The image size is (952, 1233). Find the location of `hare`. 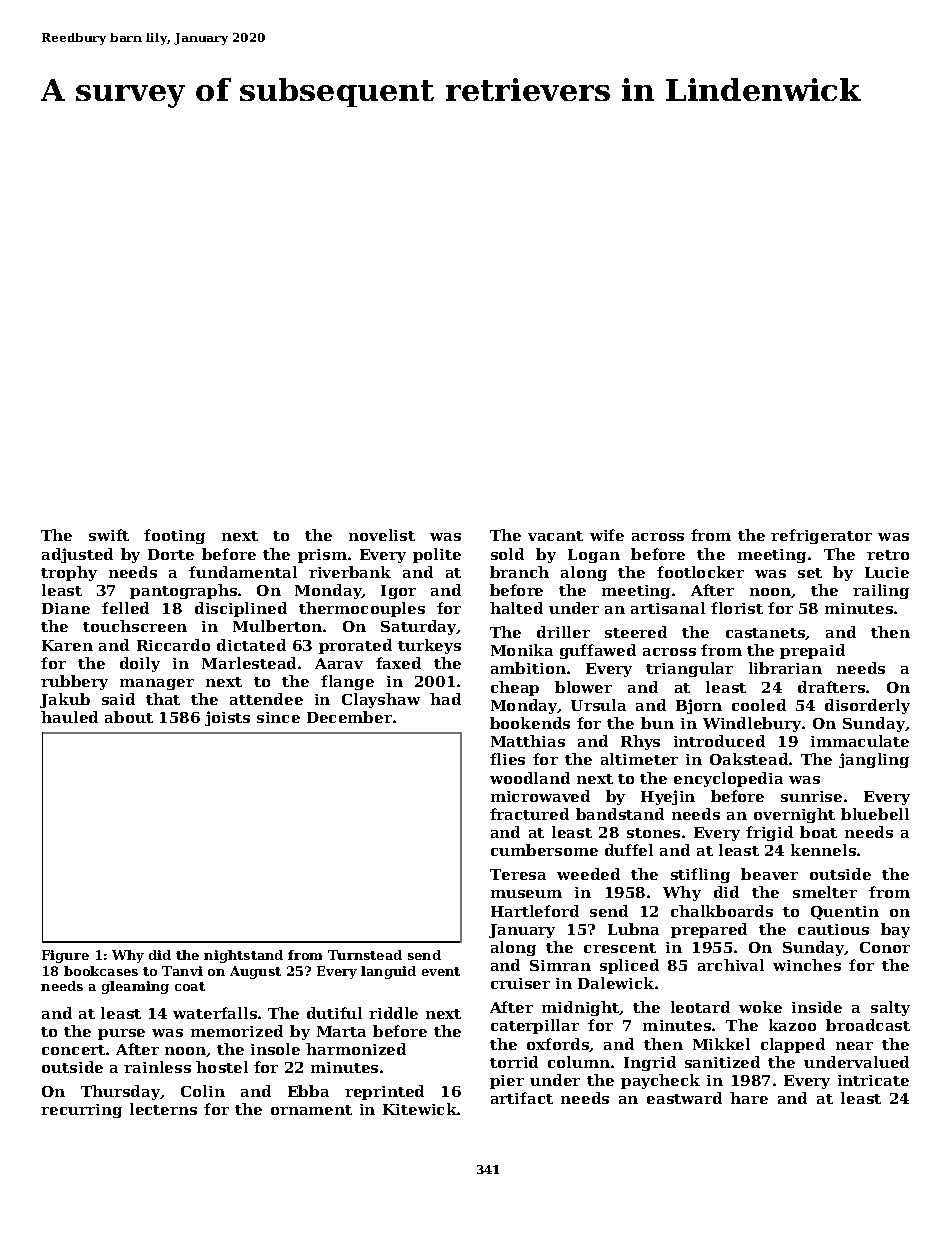

hare is located at coordinates (749, 1098).
